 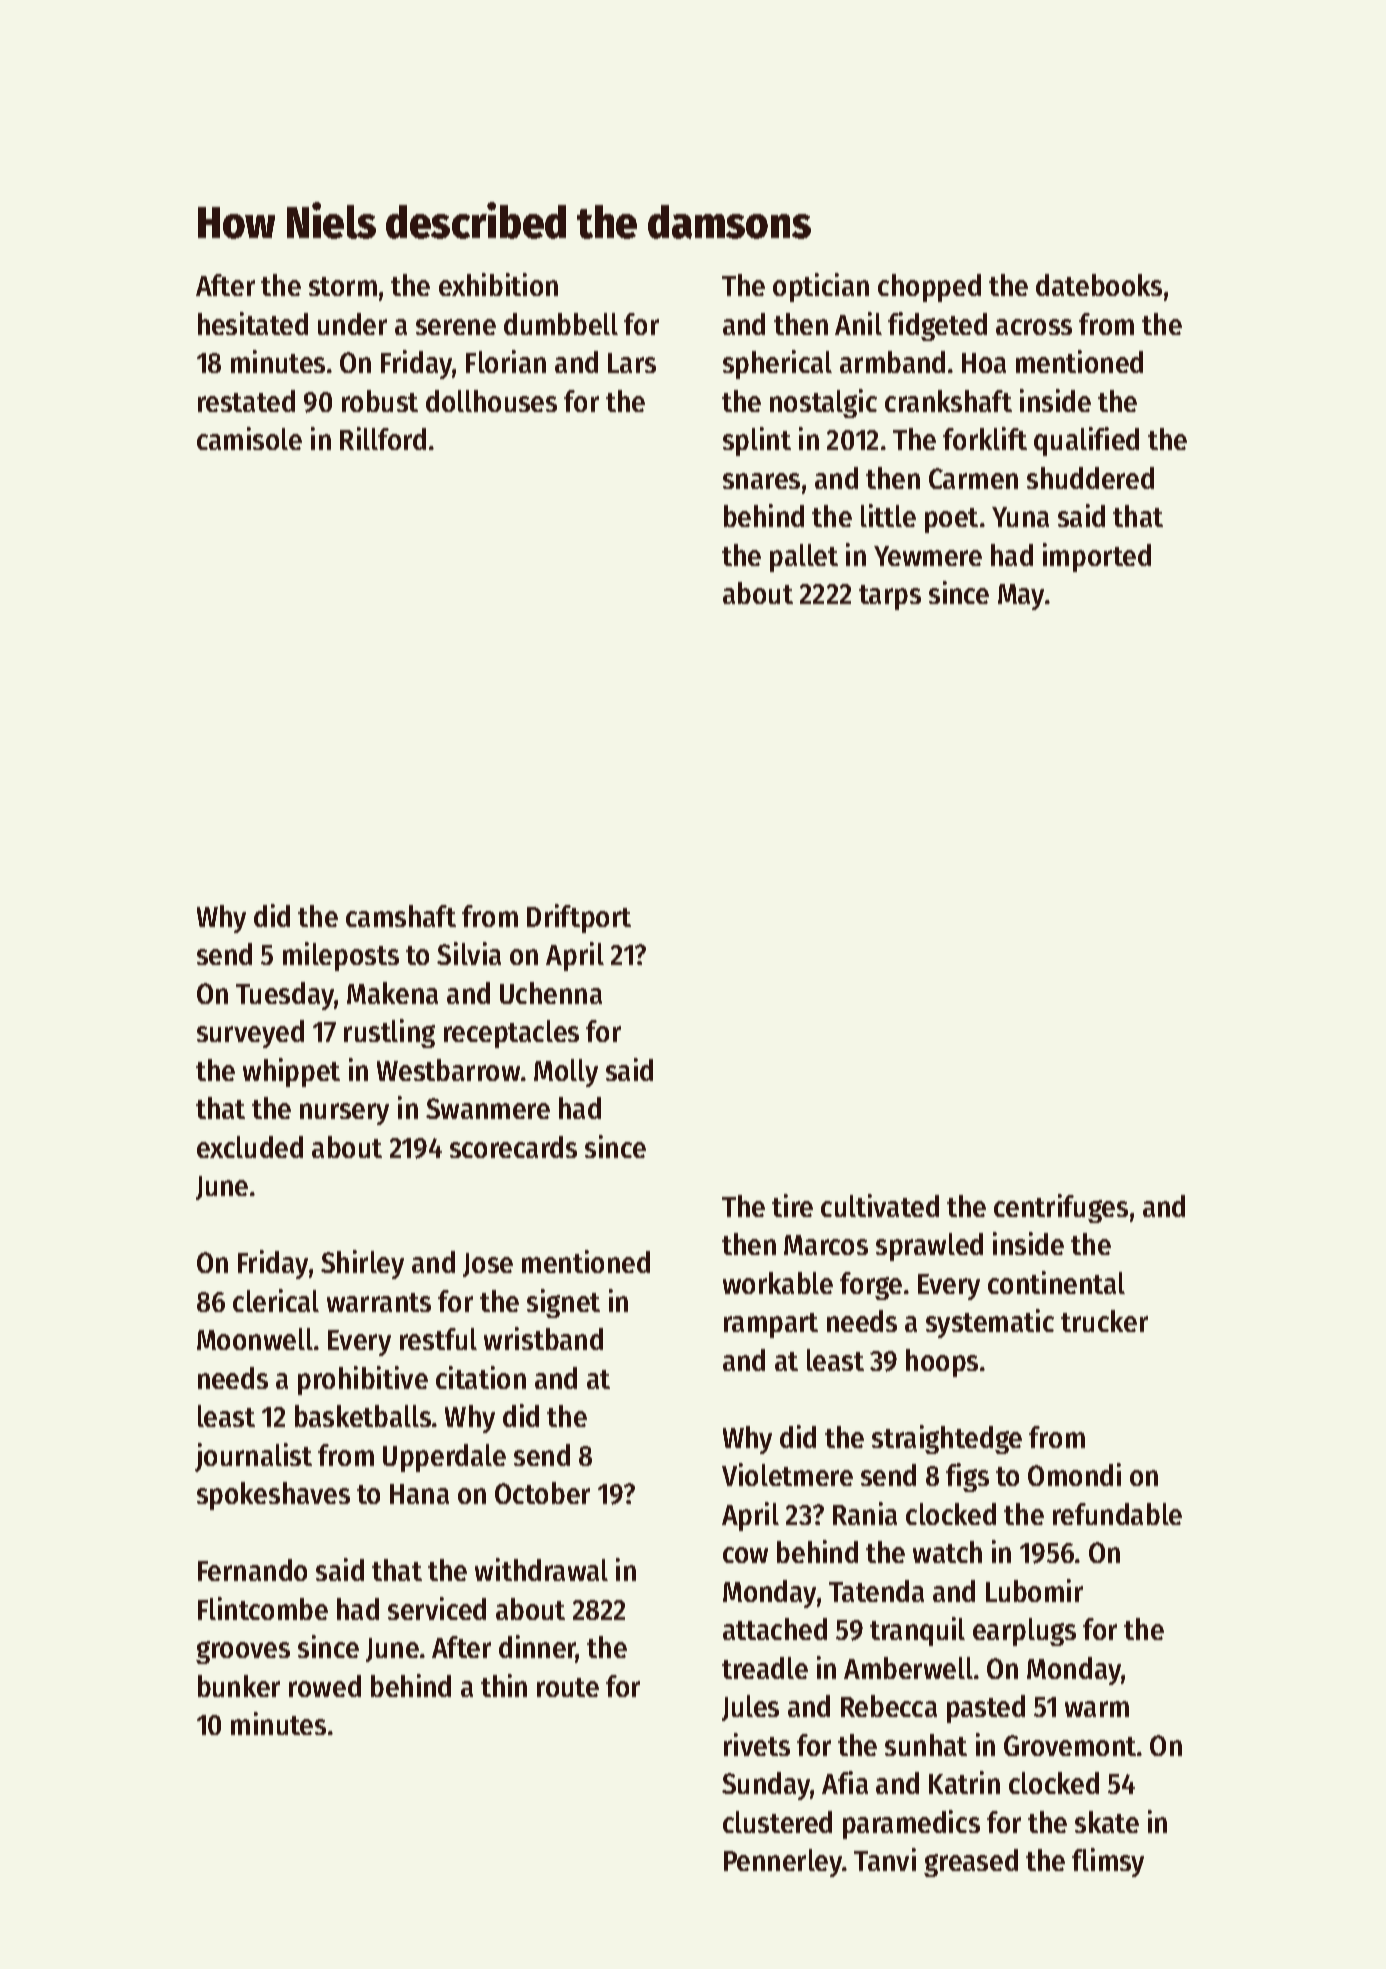 What do you see at coordinates (498, 284) in the image?
I see `exhibition` at bounding box center [498, 284].
